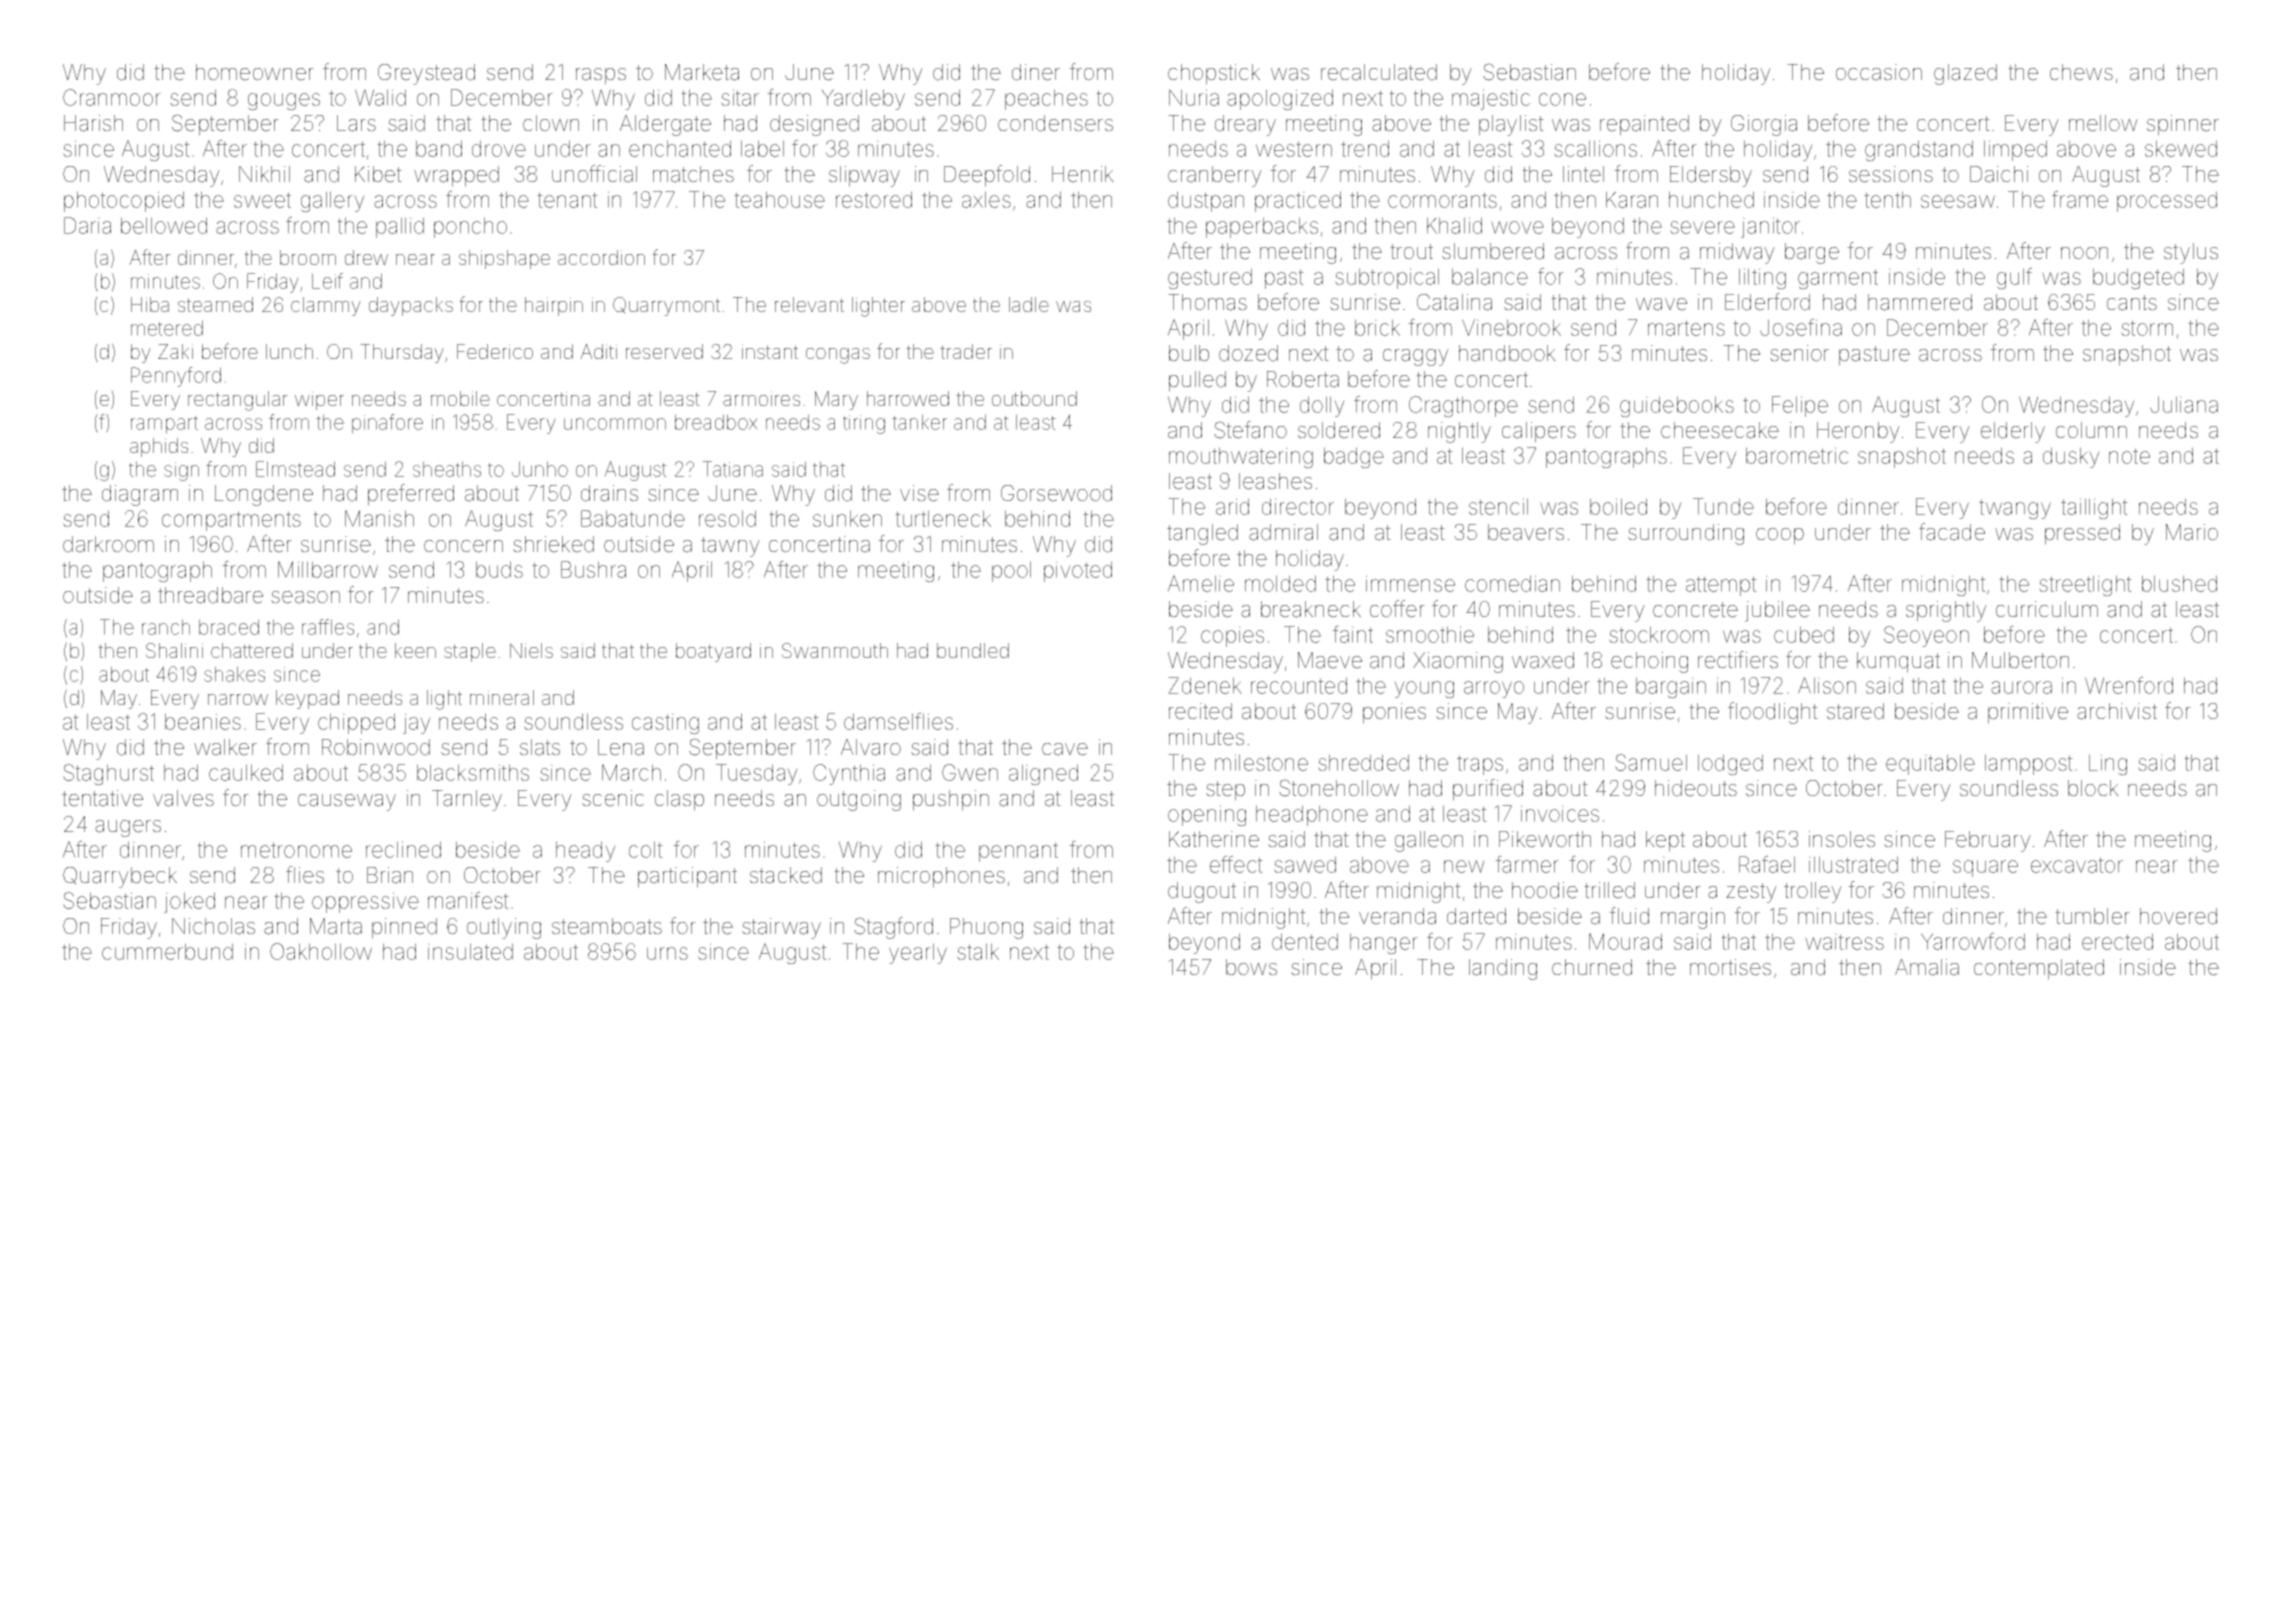  I want to click on mouthwatering, so click(1241, 458).
